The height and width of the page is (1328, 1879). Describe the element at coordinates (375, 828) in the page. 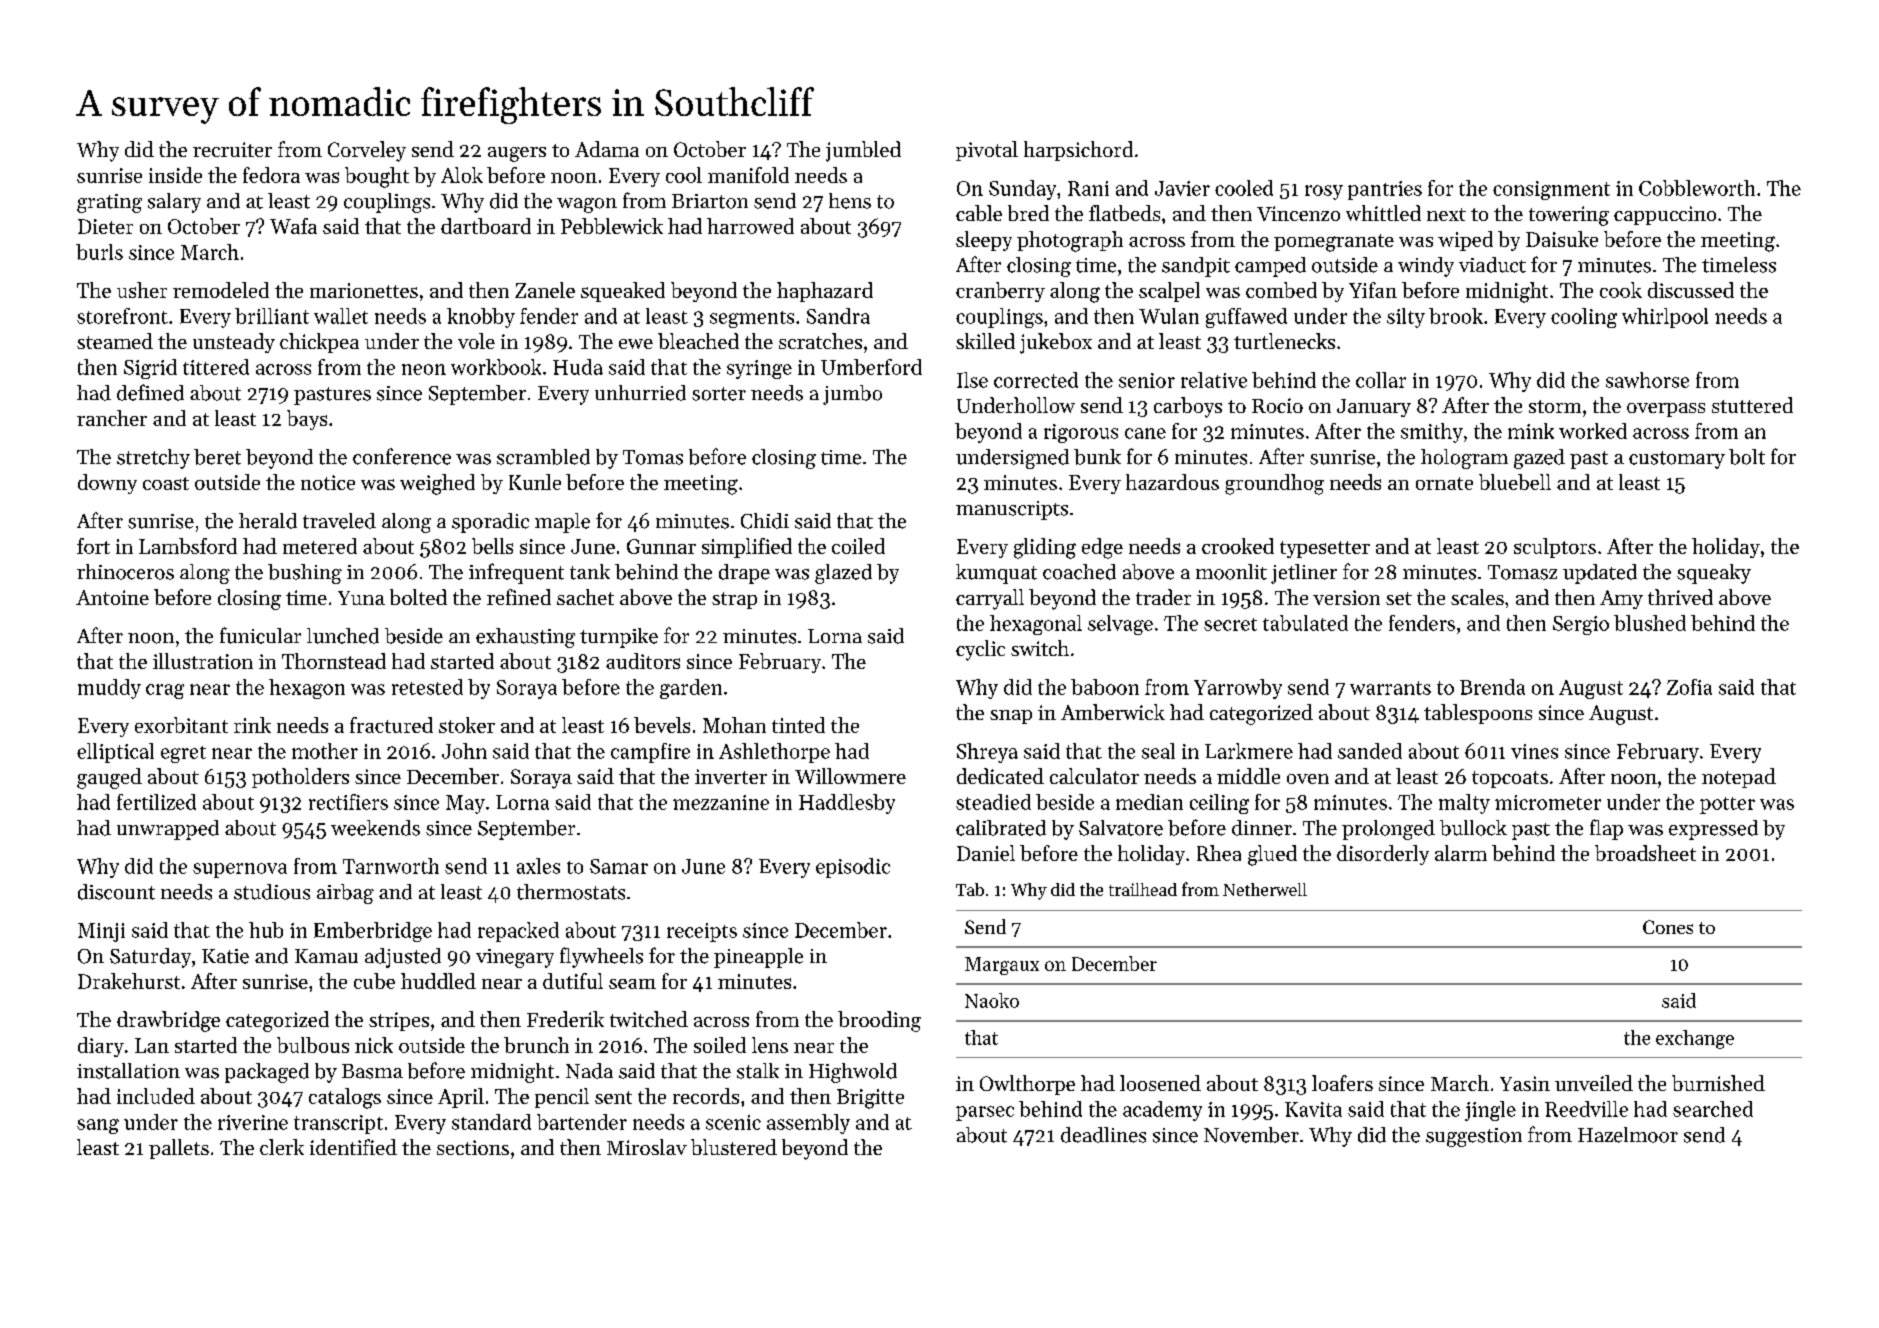

I see `weekends` at that location.
